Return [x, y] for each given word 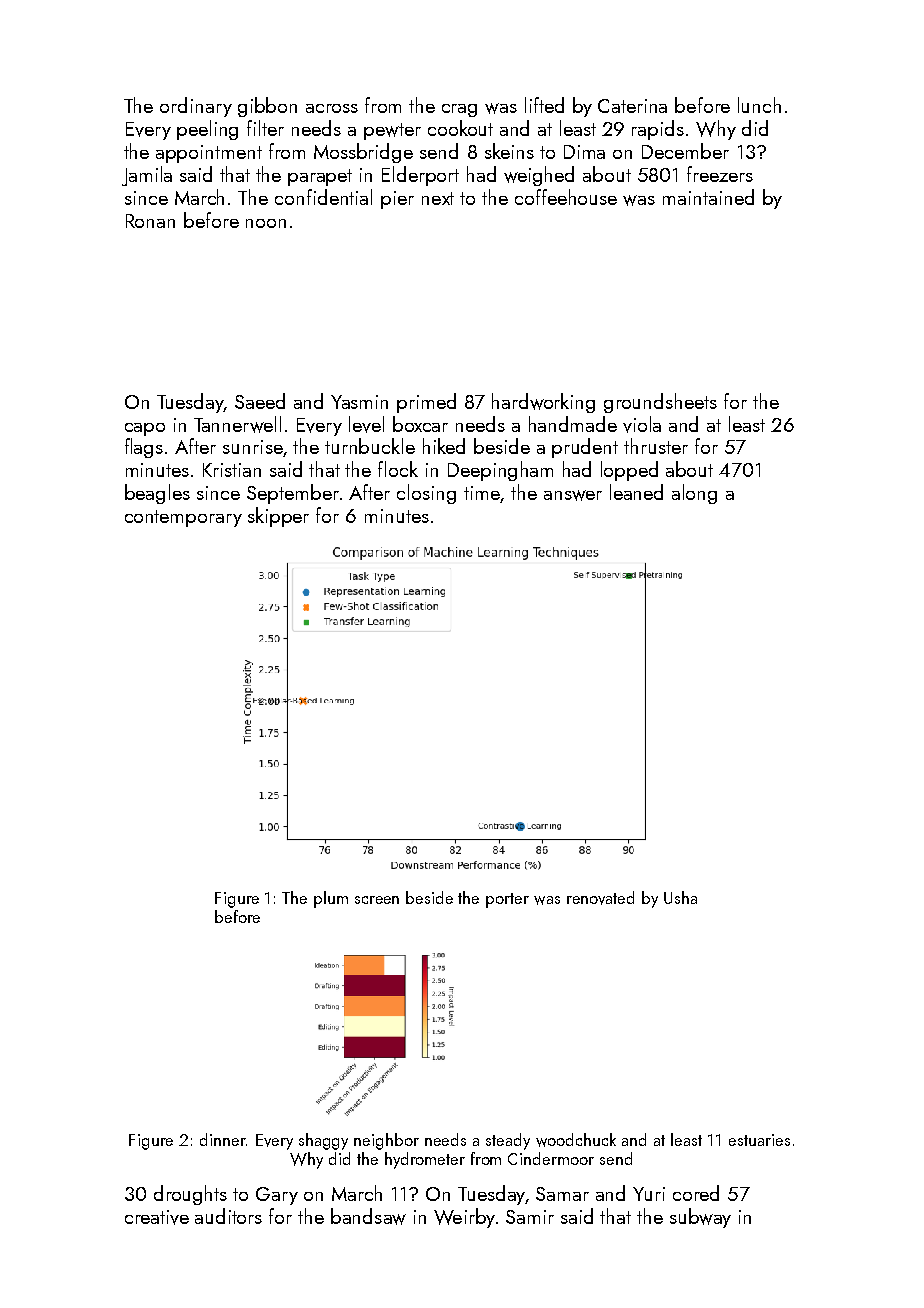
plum [331, 899]
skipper [278, 517]
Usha [680, 897]
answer [573, 495]
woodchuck [576, 1140]
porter [507, 900]
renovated [600, 898]
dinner [223, 1139]
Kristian [232, 470]
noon [266, 223]
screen [377, 900]
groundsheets [660, 403]
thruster [656, 446]
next [438, 198]
